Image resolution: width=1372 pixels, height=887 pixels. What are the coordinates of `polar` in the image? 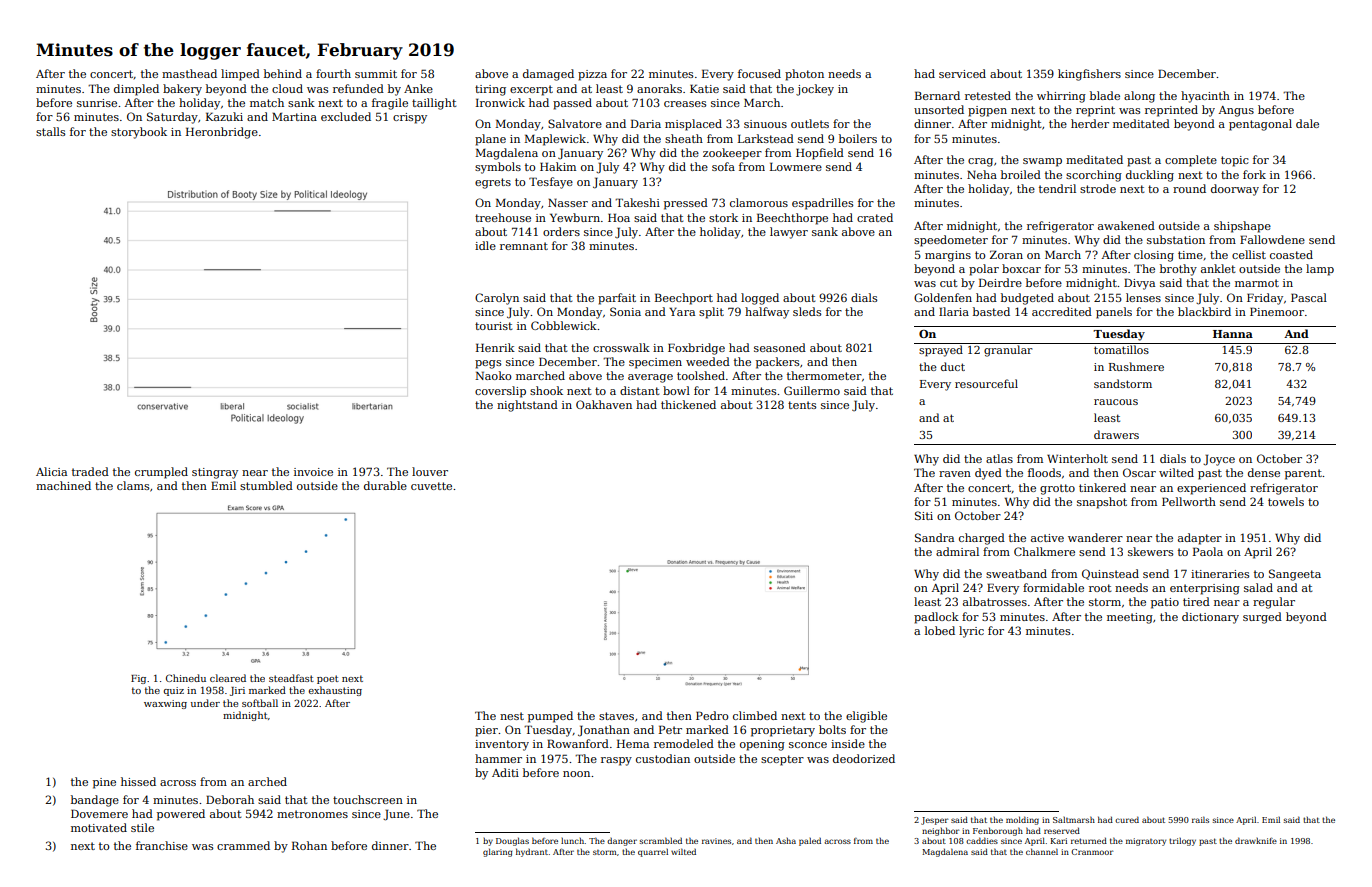 It's located at (984, 270).
